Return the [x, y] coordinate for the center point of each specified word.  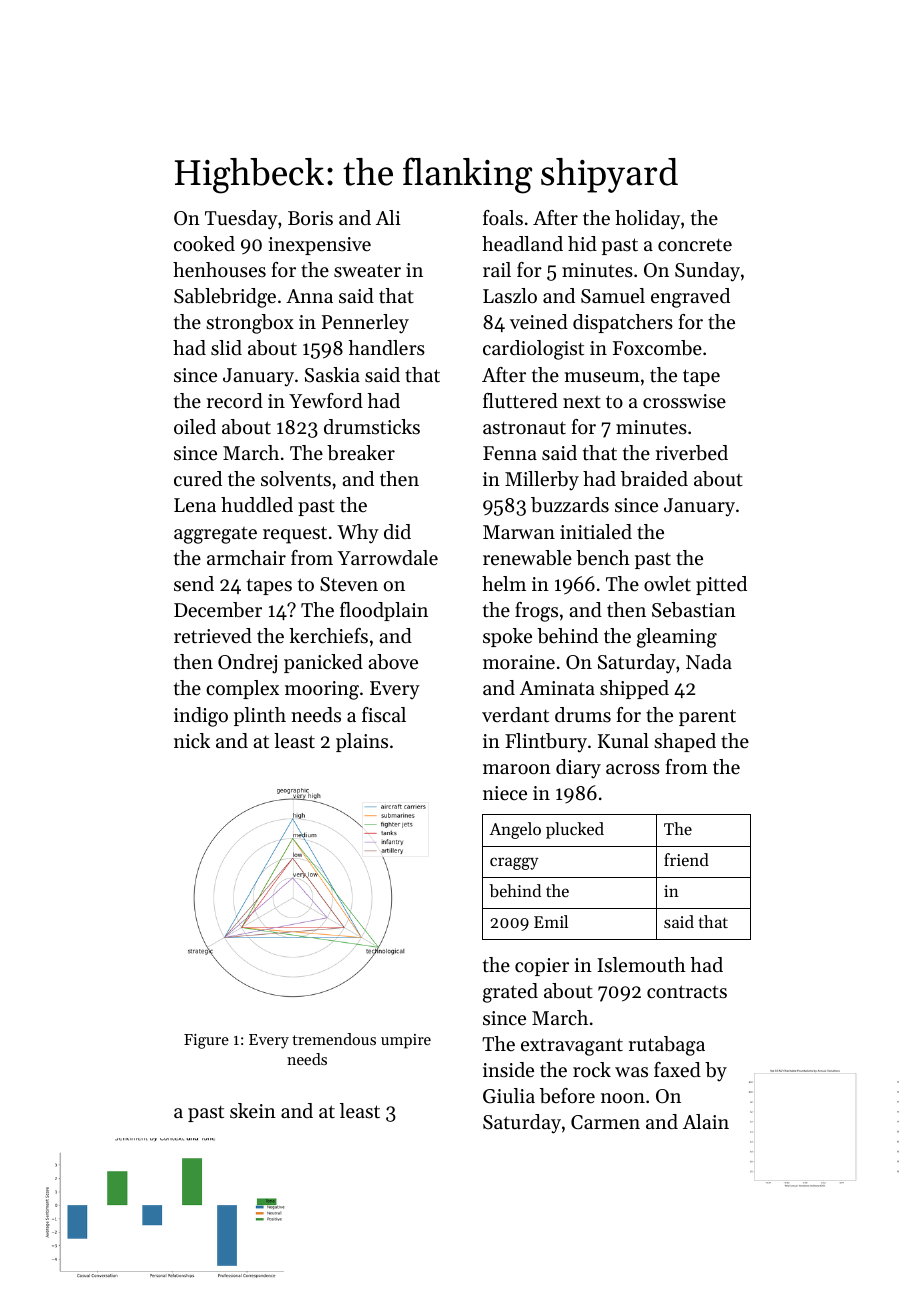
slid [226, 347]
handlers [387, 348]
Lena [195, 505]
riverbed [692, 453]
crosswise [684, 401]
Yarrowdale [387, 557]
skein [253, 1111]
